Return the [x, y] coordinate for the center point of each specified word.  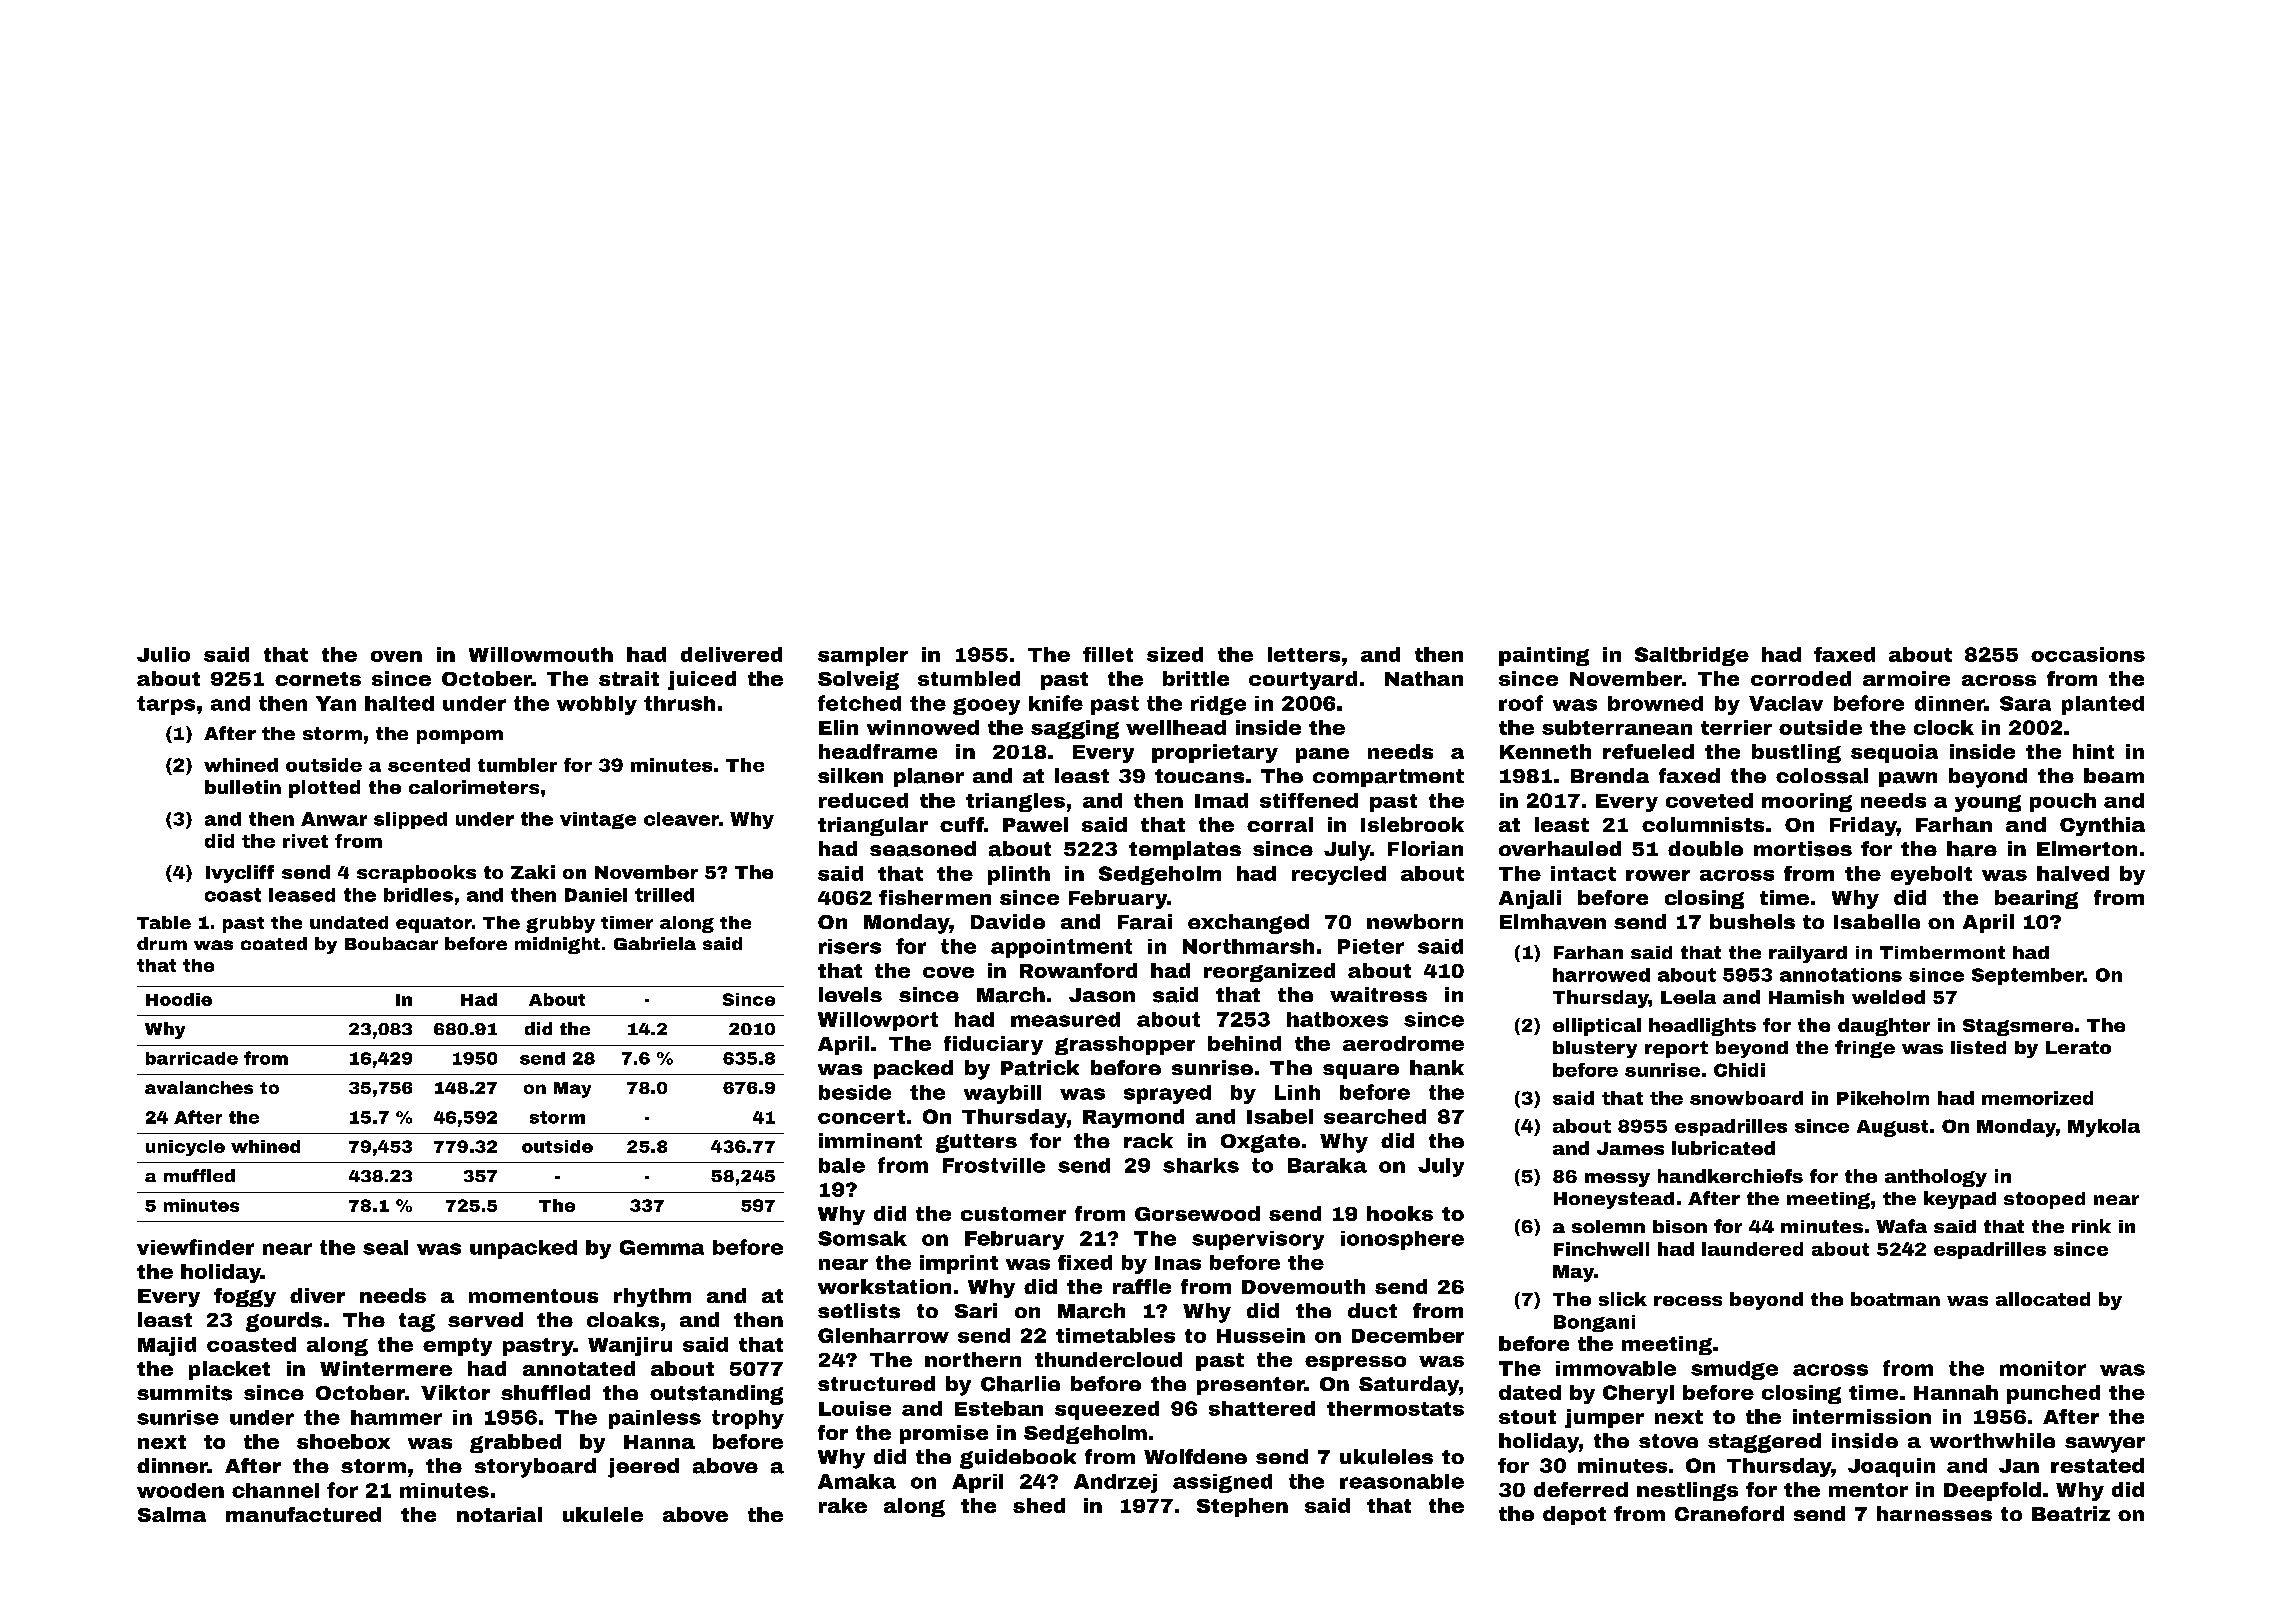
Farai [1145, 922]
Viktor [455, 1392]
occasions [2088, 654]
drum [162, 943]
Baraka [1327, 1165]
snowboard [1746, 1098]
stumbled [969, 678]
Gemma [662, 1247]
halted [399, 703]
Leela [1688, 997]
